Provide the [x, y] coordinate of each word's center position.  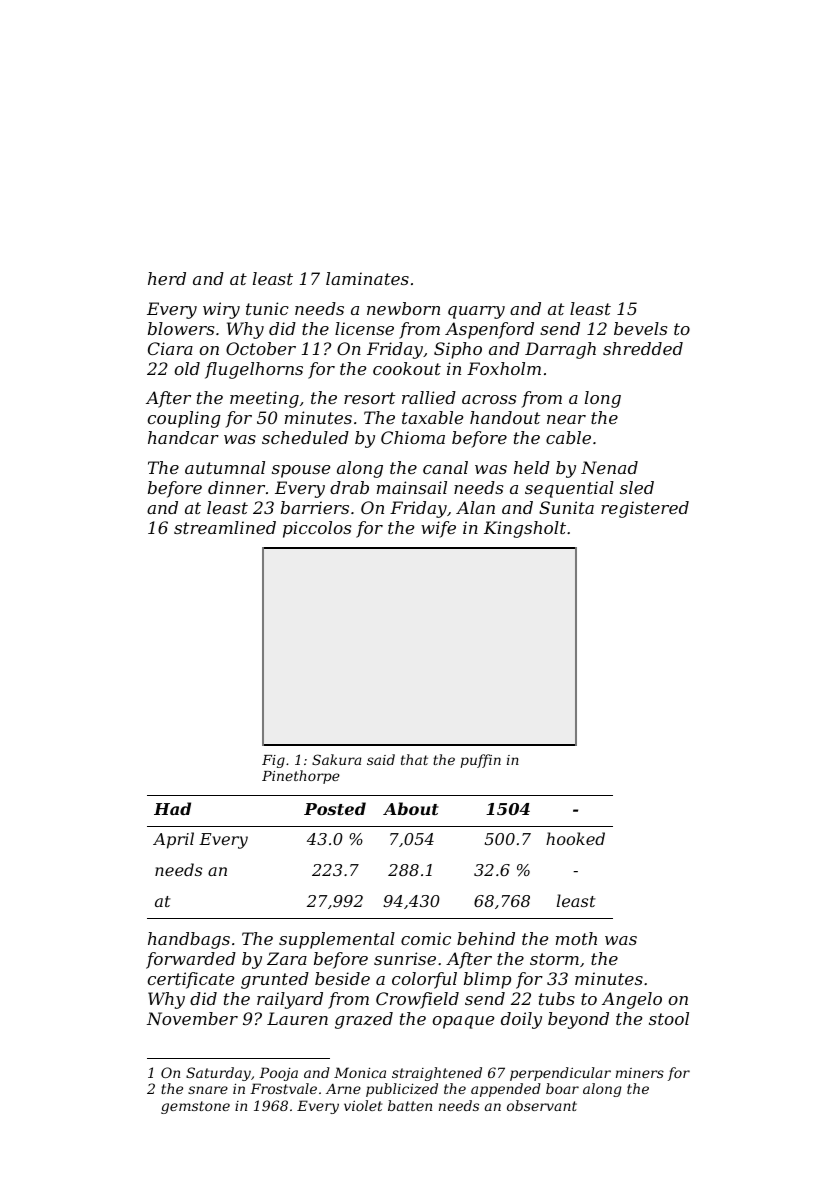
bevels [640, 328]
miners [640, 1073]
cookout [407, 368]
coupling [184, 419]
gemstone [195, 1107]
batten [410, 1105]
